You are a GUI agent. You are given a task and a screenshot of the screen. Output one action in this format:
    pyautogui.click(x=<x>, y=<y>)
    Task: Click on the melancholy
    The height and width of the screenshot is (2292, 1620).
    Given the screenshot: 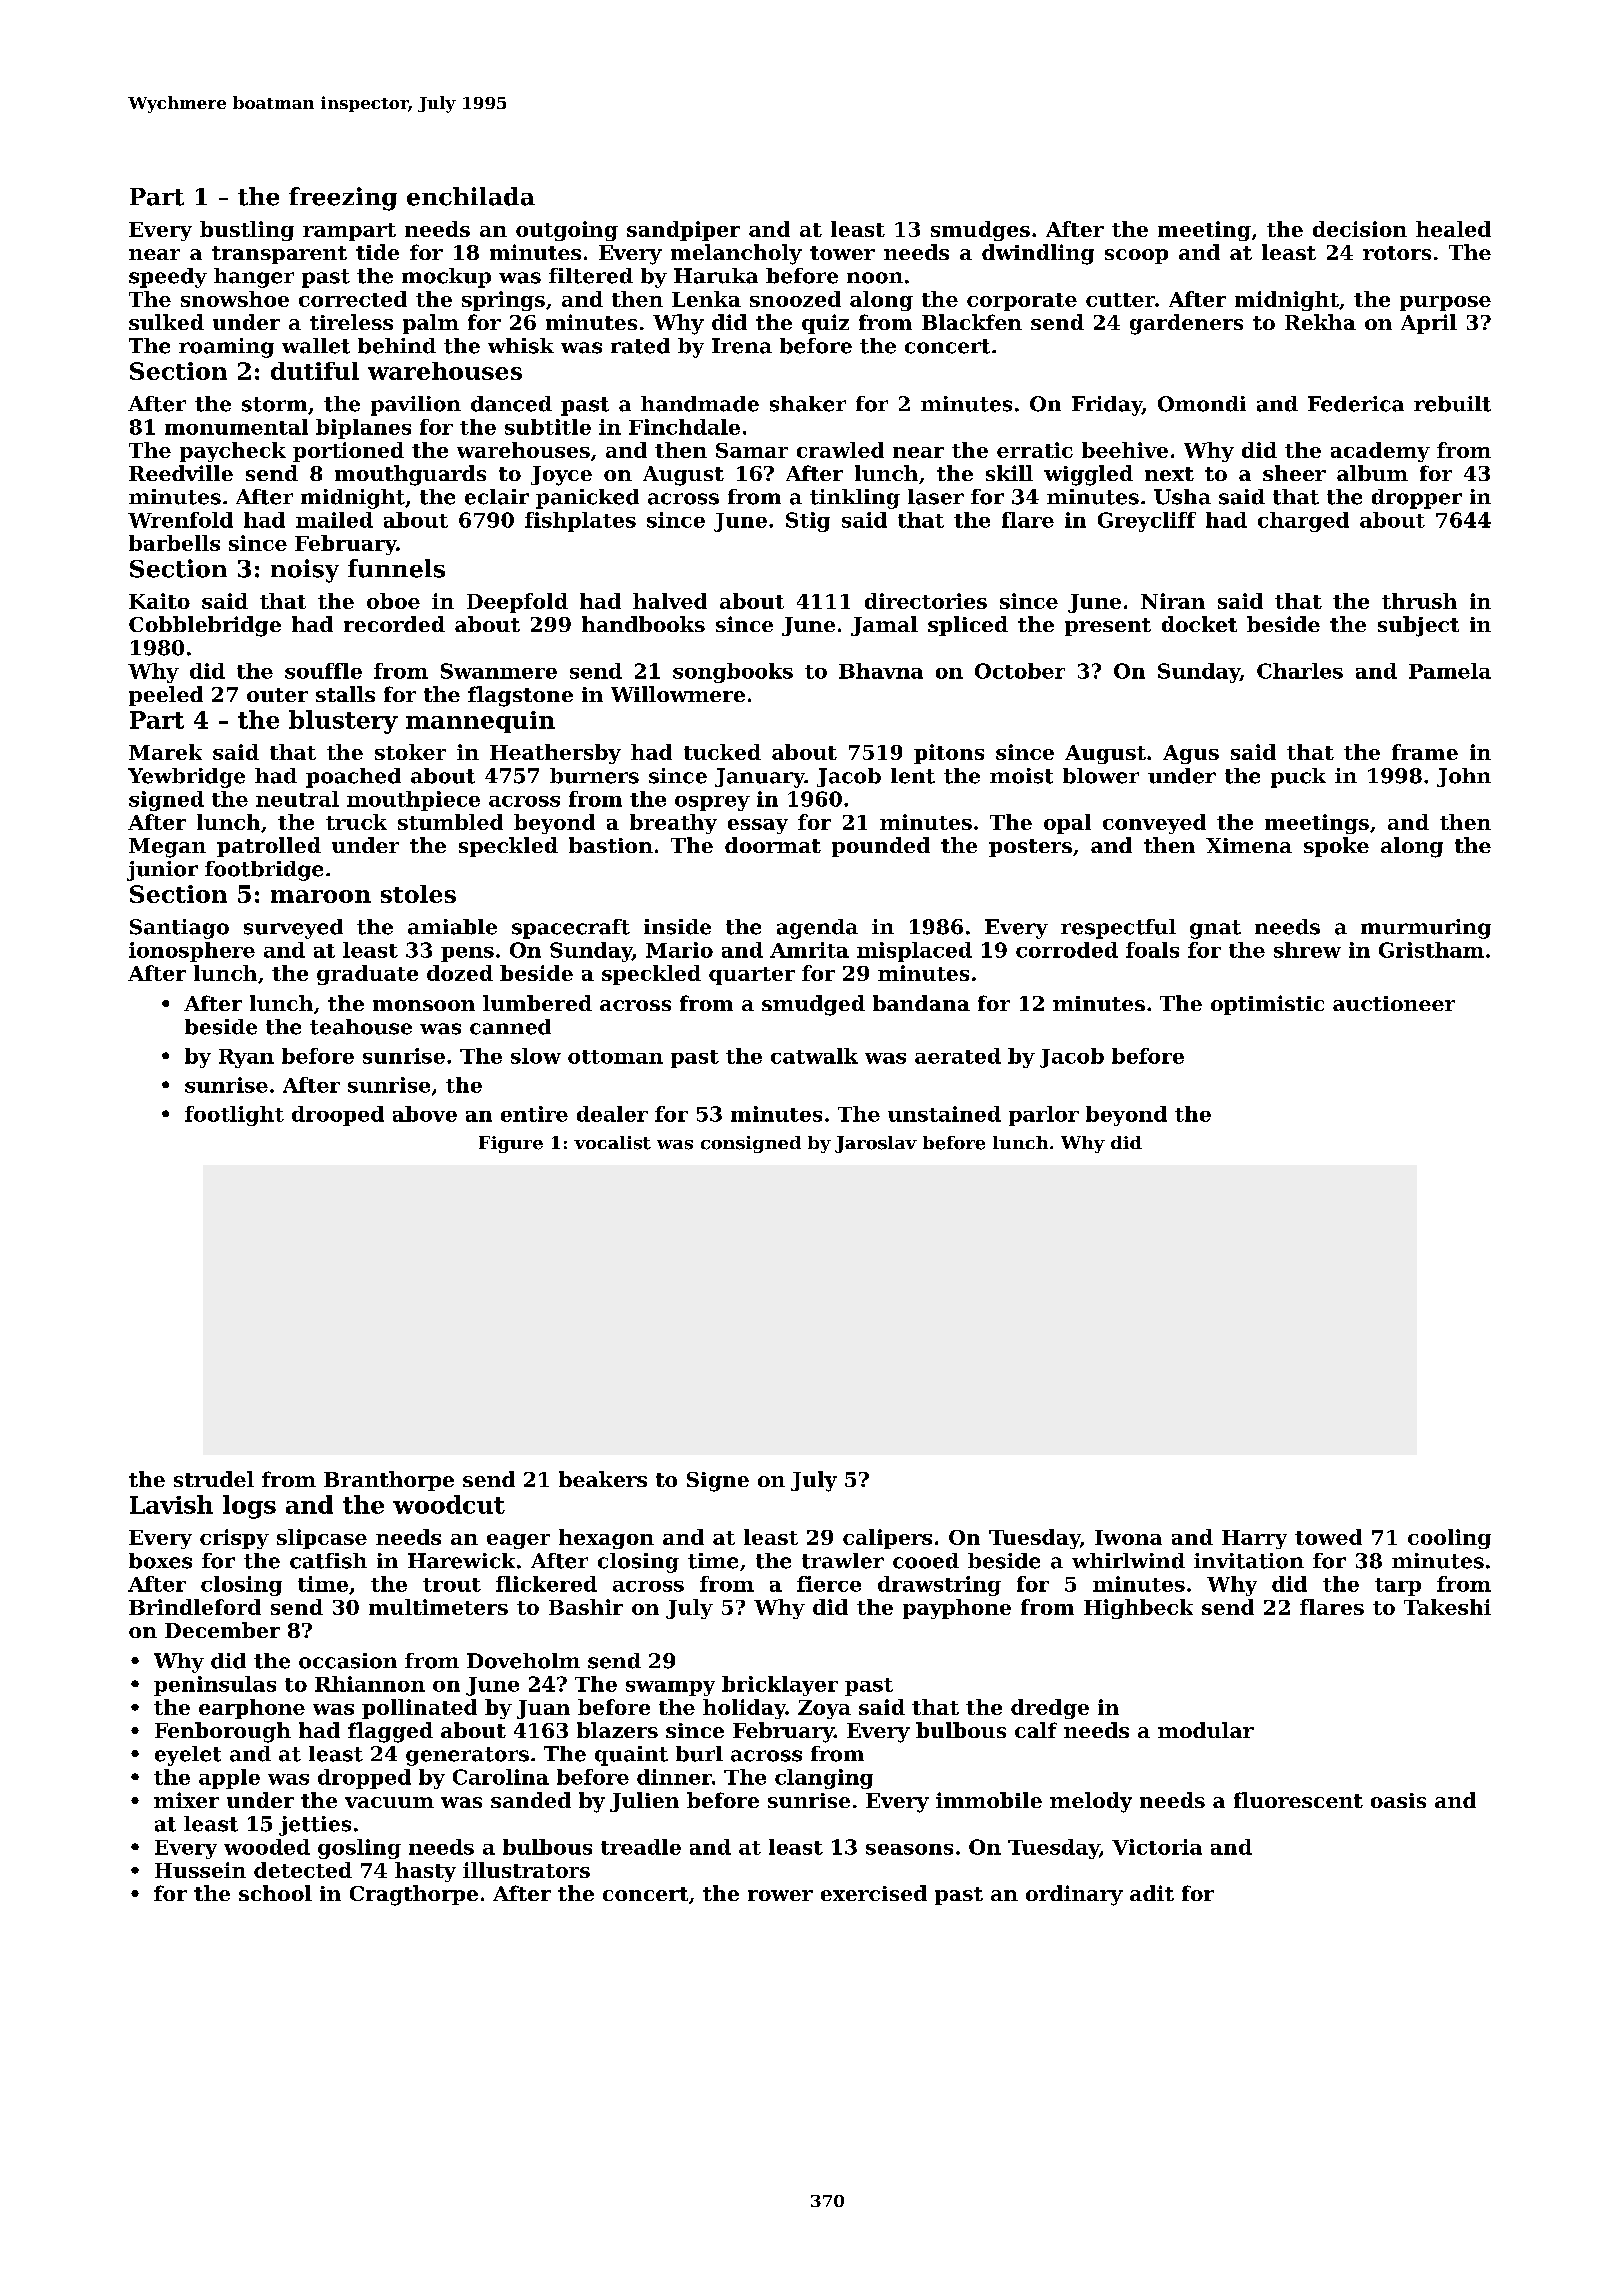 What is the action you would take?
    pyautogui.click(x=736, y=254)
